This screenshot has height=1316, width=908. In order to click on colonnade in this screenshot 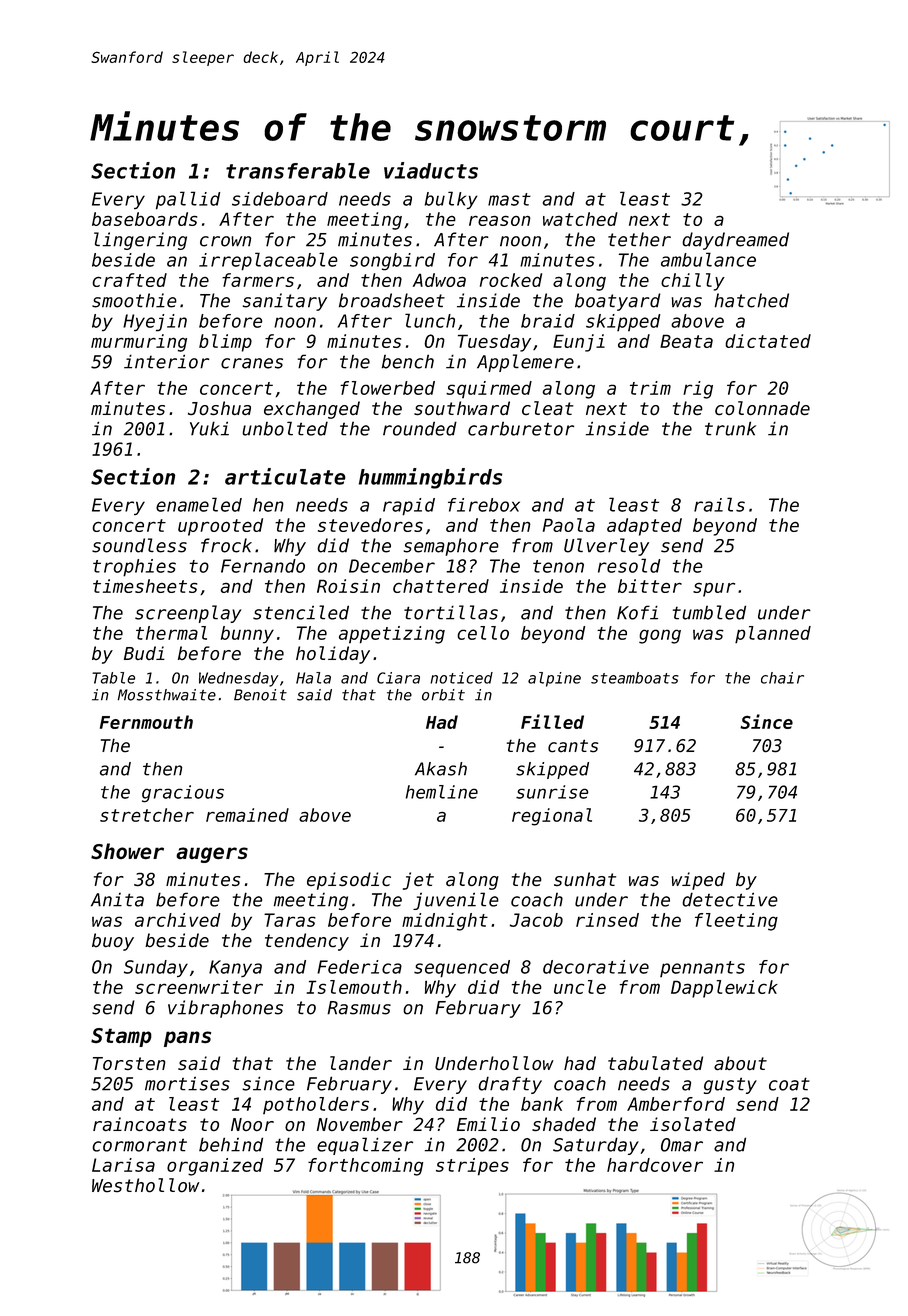, I will do `click(762, 408)`.
